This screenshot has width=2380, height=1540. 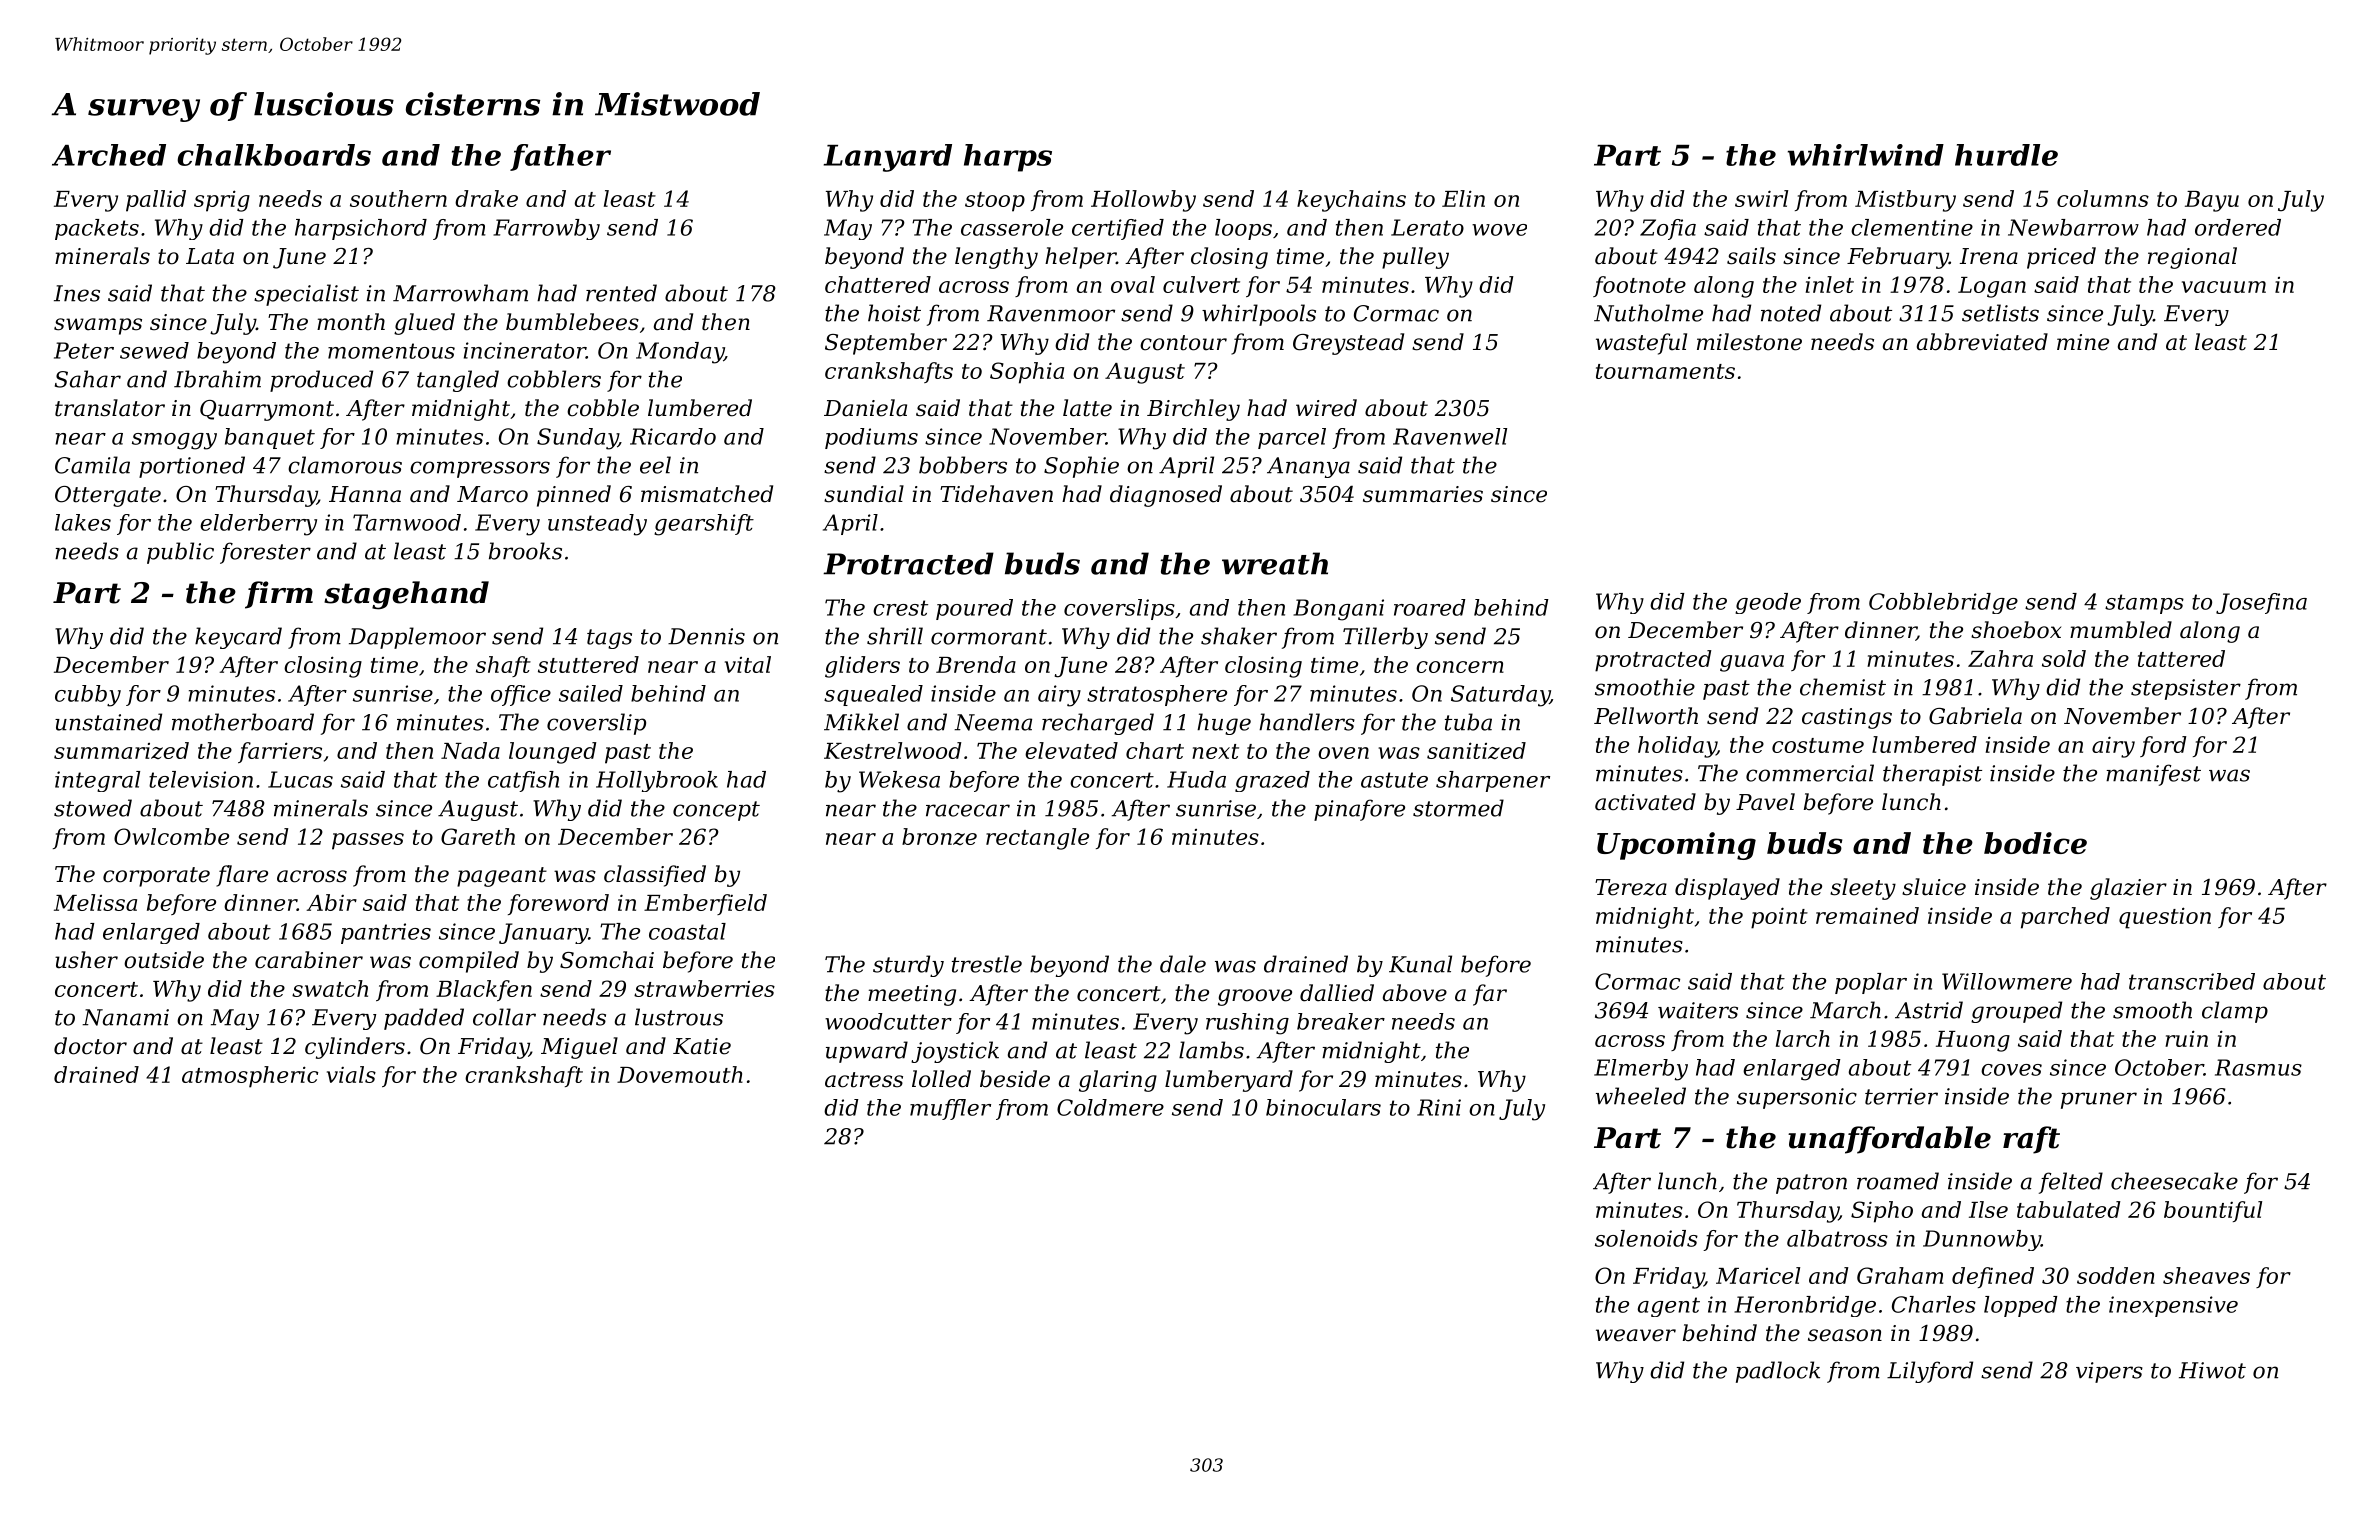 What do you see at coordinates (1639, 286) in the screenshot?
I see `footnote` at bounding box center [1639, 286].
